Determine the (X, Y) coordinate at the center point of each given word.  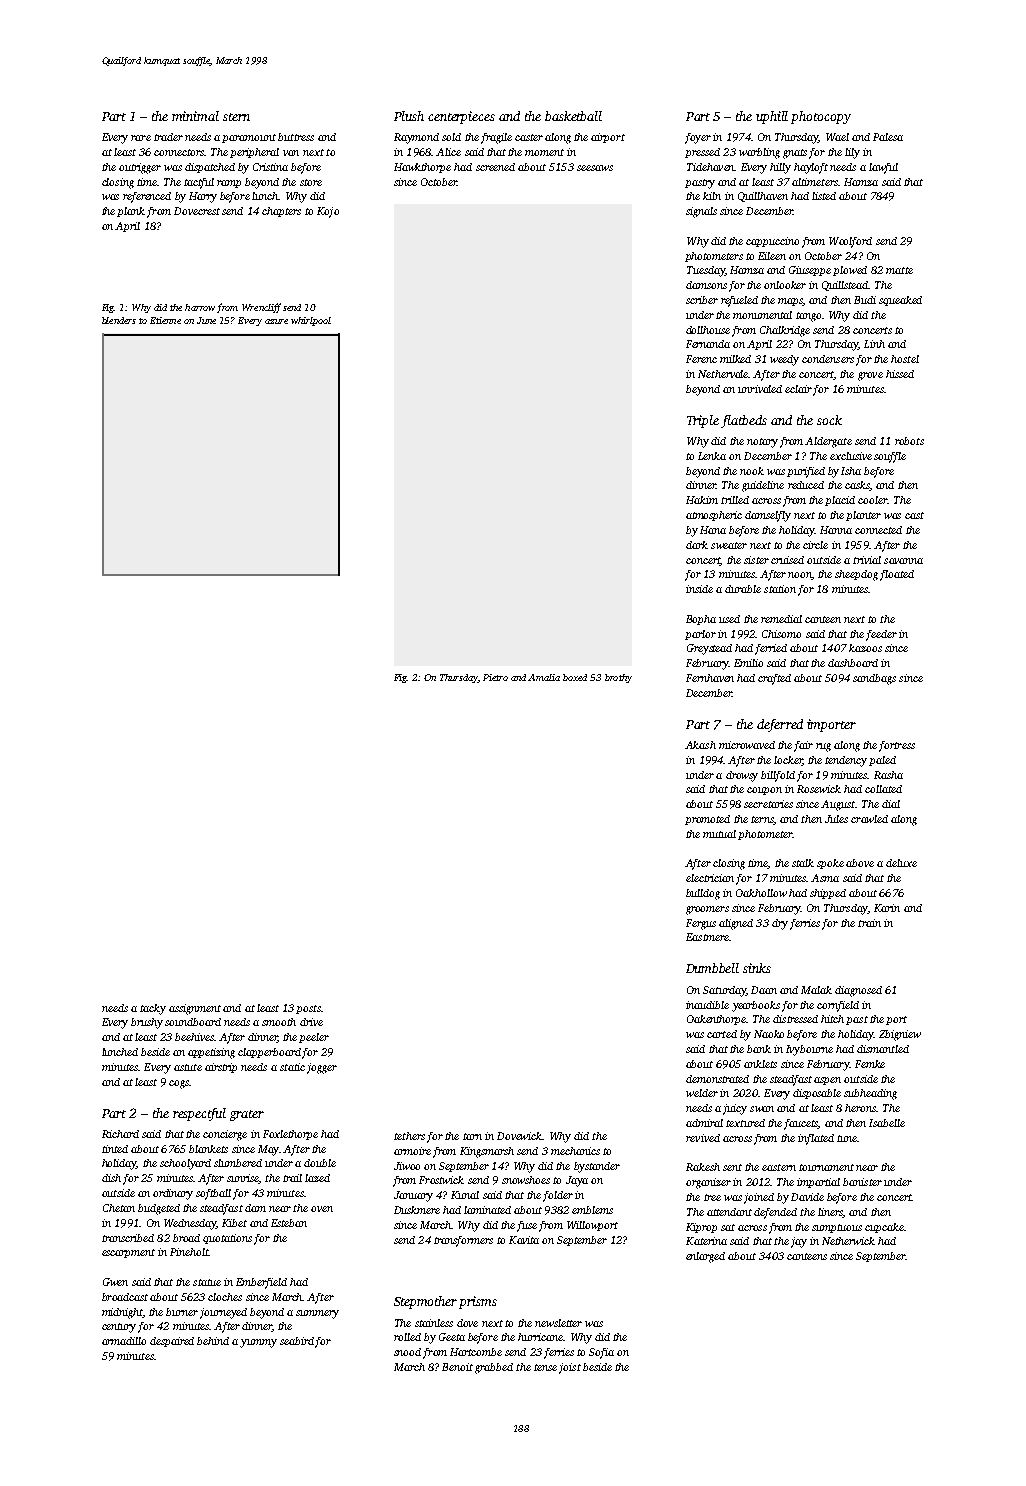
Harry (203, 197)
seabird (297, 1341)
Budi (865, 300)
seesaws (595, 168)
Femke (870, 1064)
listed (824, 196)
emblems (592, 1210)
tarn (472, 1136)
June (206, 320)
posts (308, 1009)
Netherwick (848, 1241)
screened (495, 167)
